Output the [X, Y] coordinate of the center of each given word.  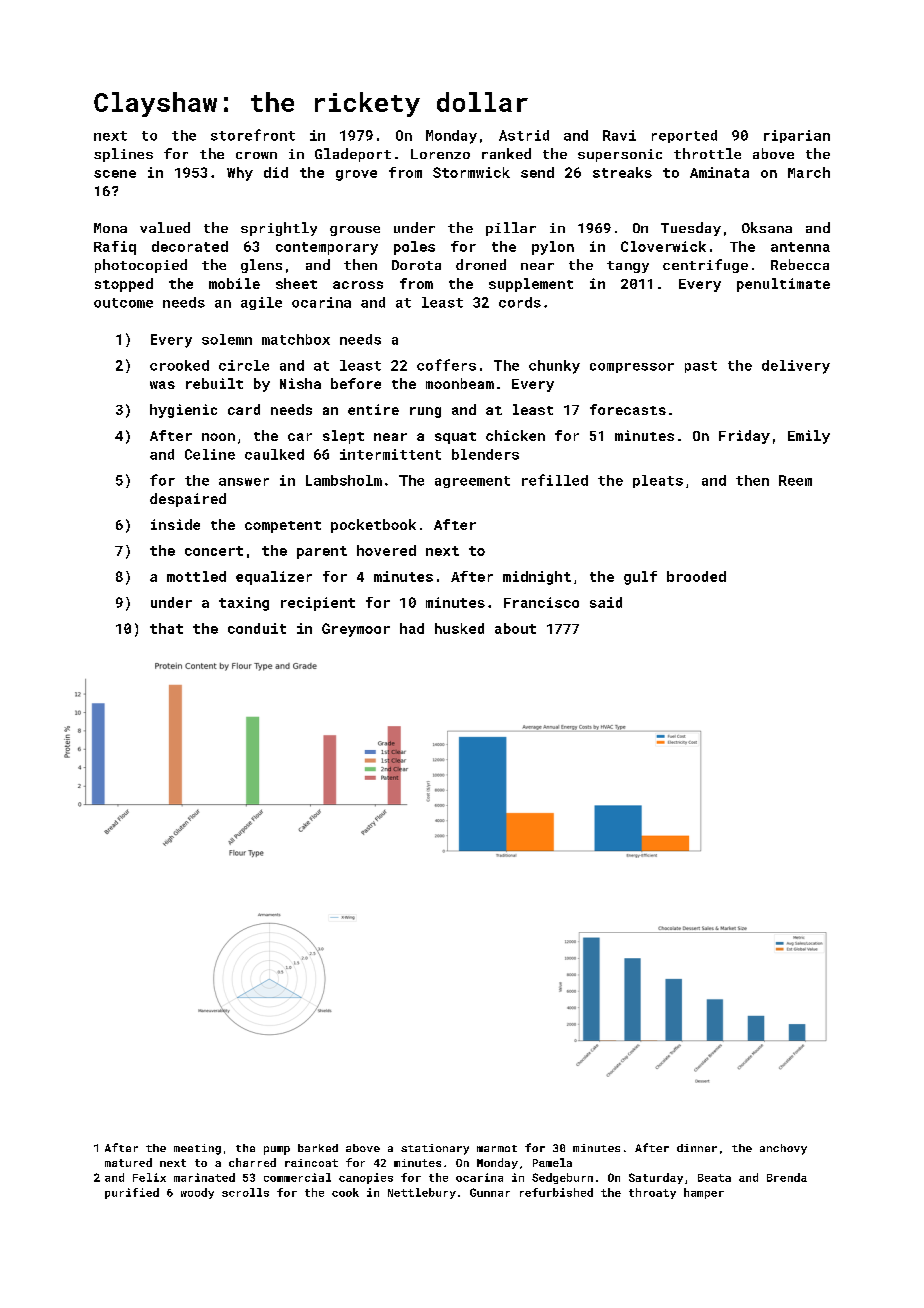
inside [175, 524]
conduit [257, 628]
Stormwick [471, 172]
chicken [515, 435]
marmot [497, 1148]
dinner [697, 1148]
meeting [197, 1149]
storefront [253, 135]
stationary [435, 1149]
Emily [809, 437]
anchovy [783, 1149]
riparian [797, 136]
